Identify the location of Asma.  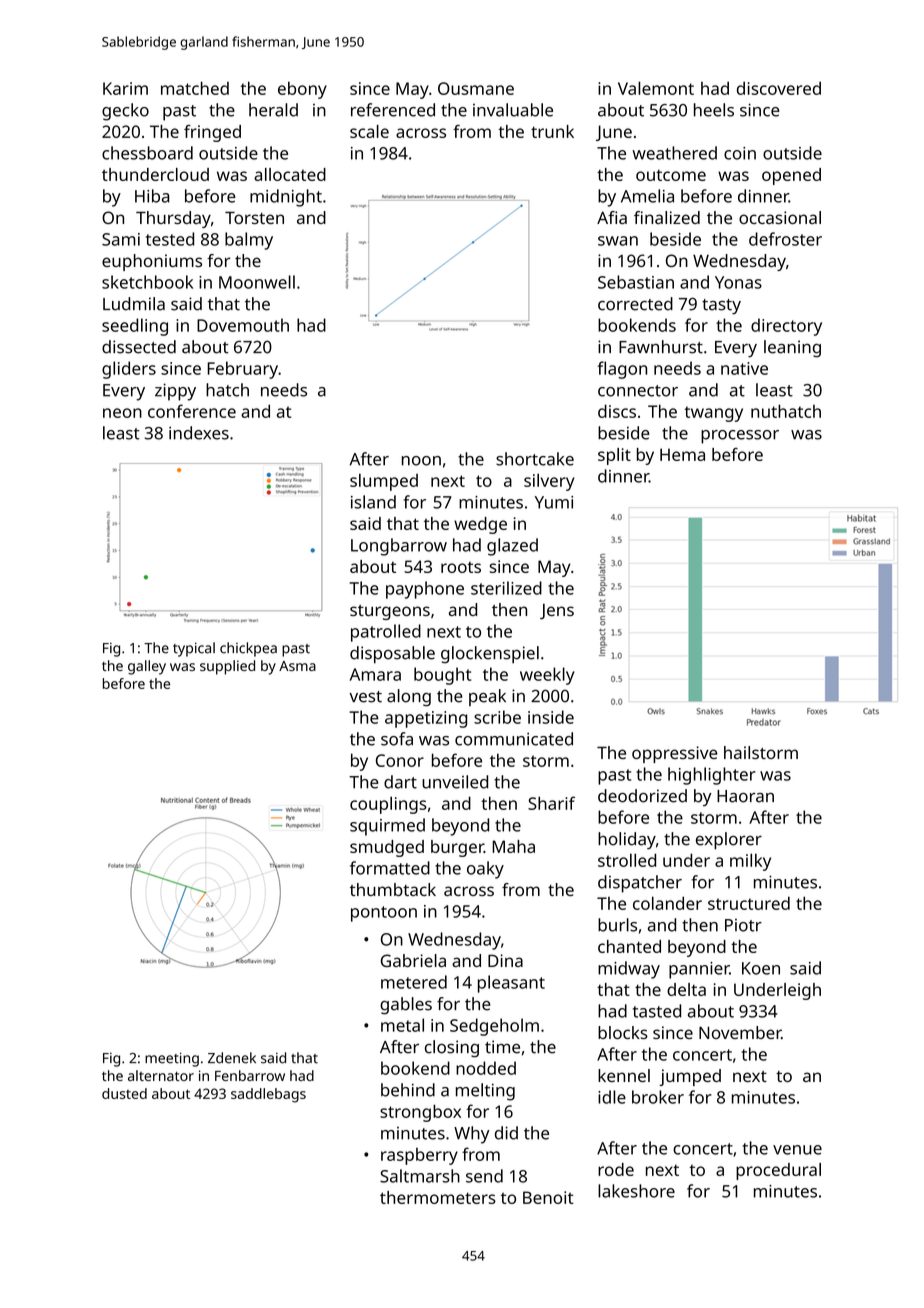
(297, 666).
